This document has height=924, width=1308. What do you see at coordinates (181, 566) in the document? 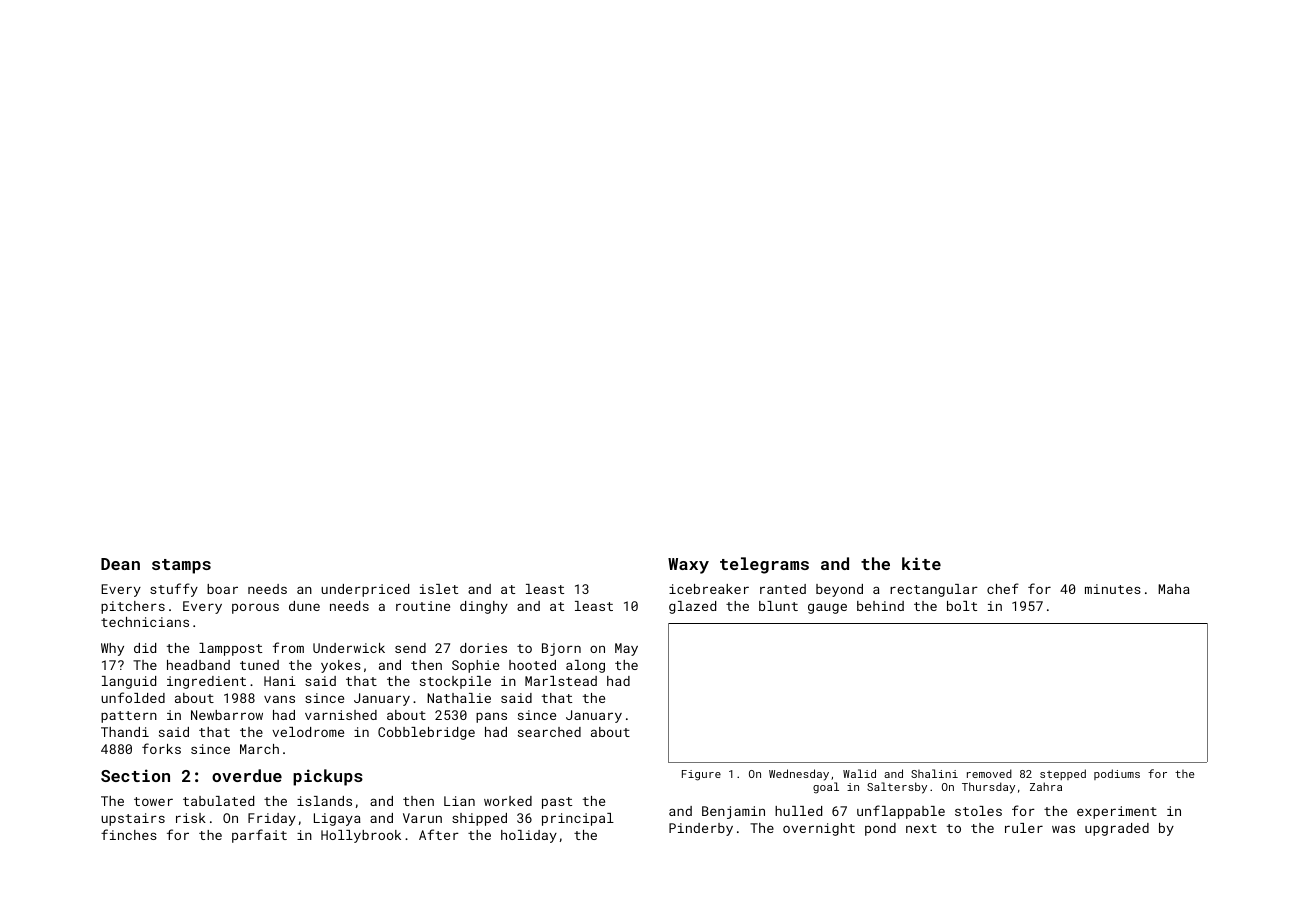
I see `stamps` at bounding box center [181, 566].
